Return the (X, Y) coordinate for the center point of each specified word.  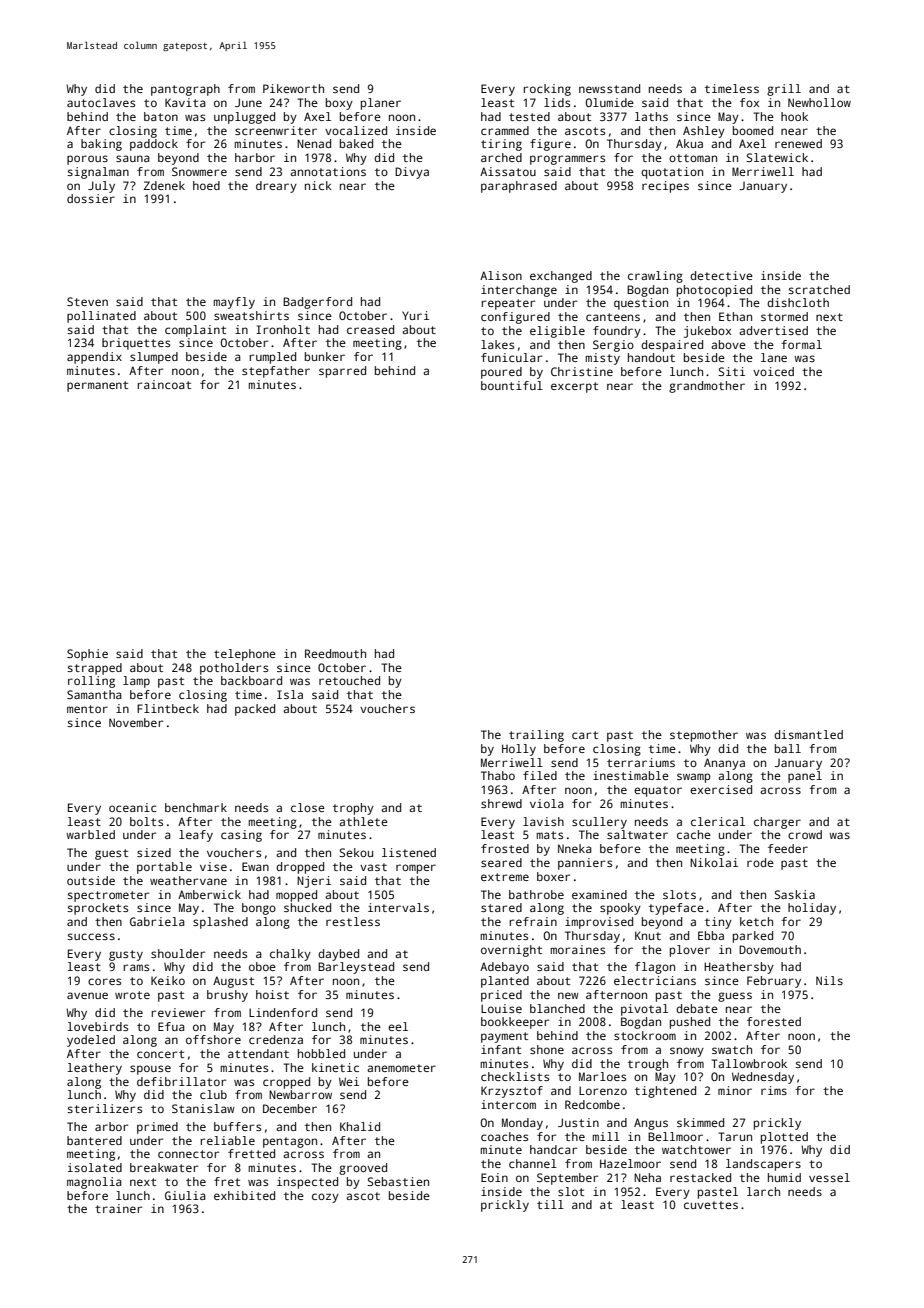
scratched (819, 289)
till (550, 1204)
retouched (349, 680)
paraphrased (519, 187)
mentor (87, 709)
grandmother (707, 387)
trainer (118, 1208)
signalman (98, 173)
